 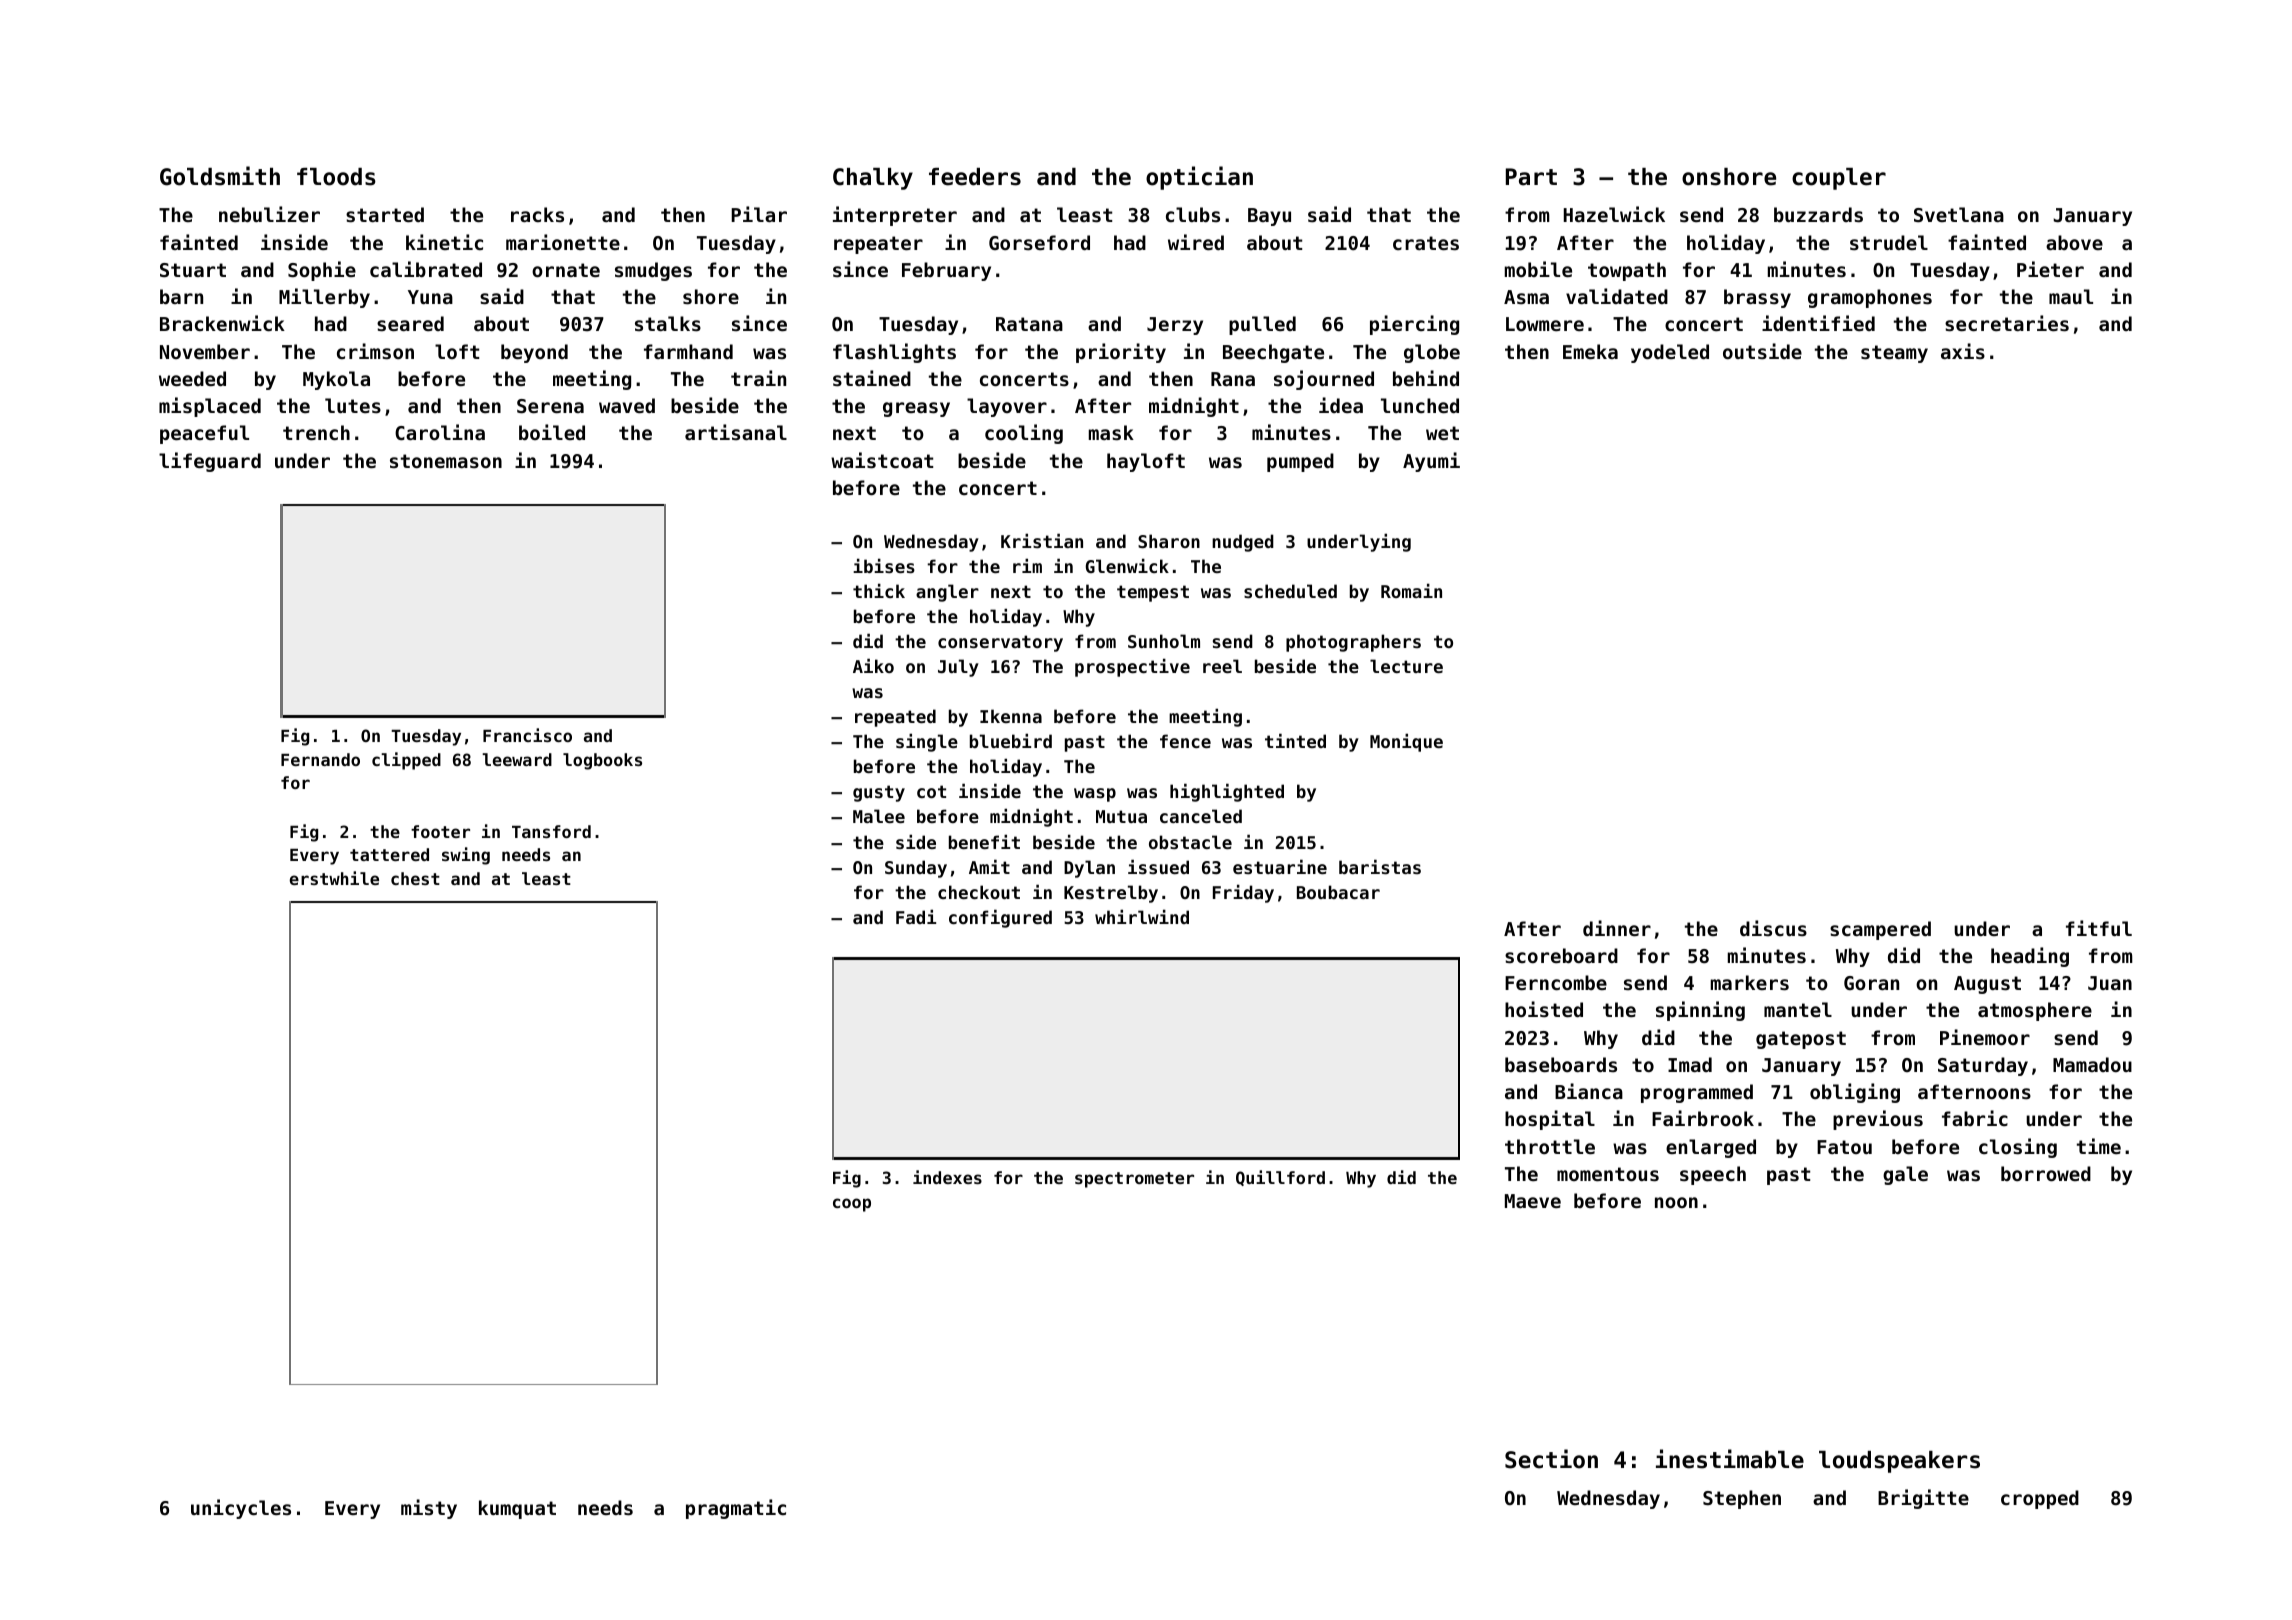 What do you see at coordinates (852, 1205) in the document?
I see `coop` at bounding box center [852, 1205].
